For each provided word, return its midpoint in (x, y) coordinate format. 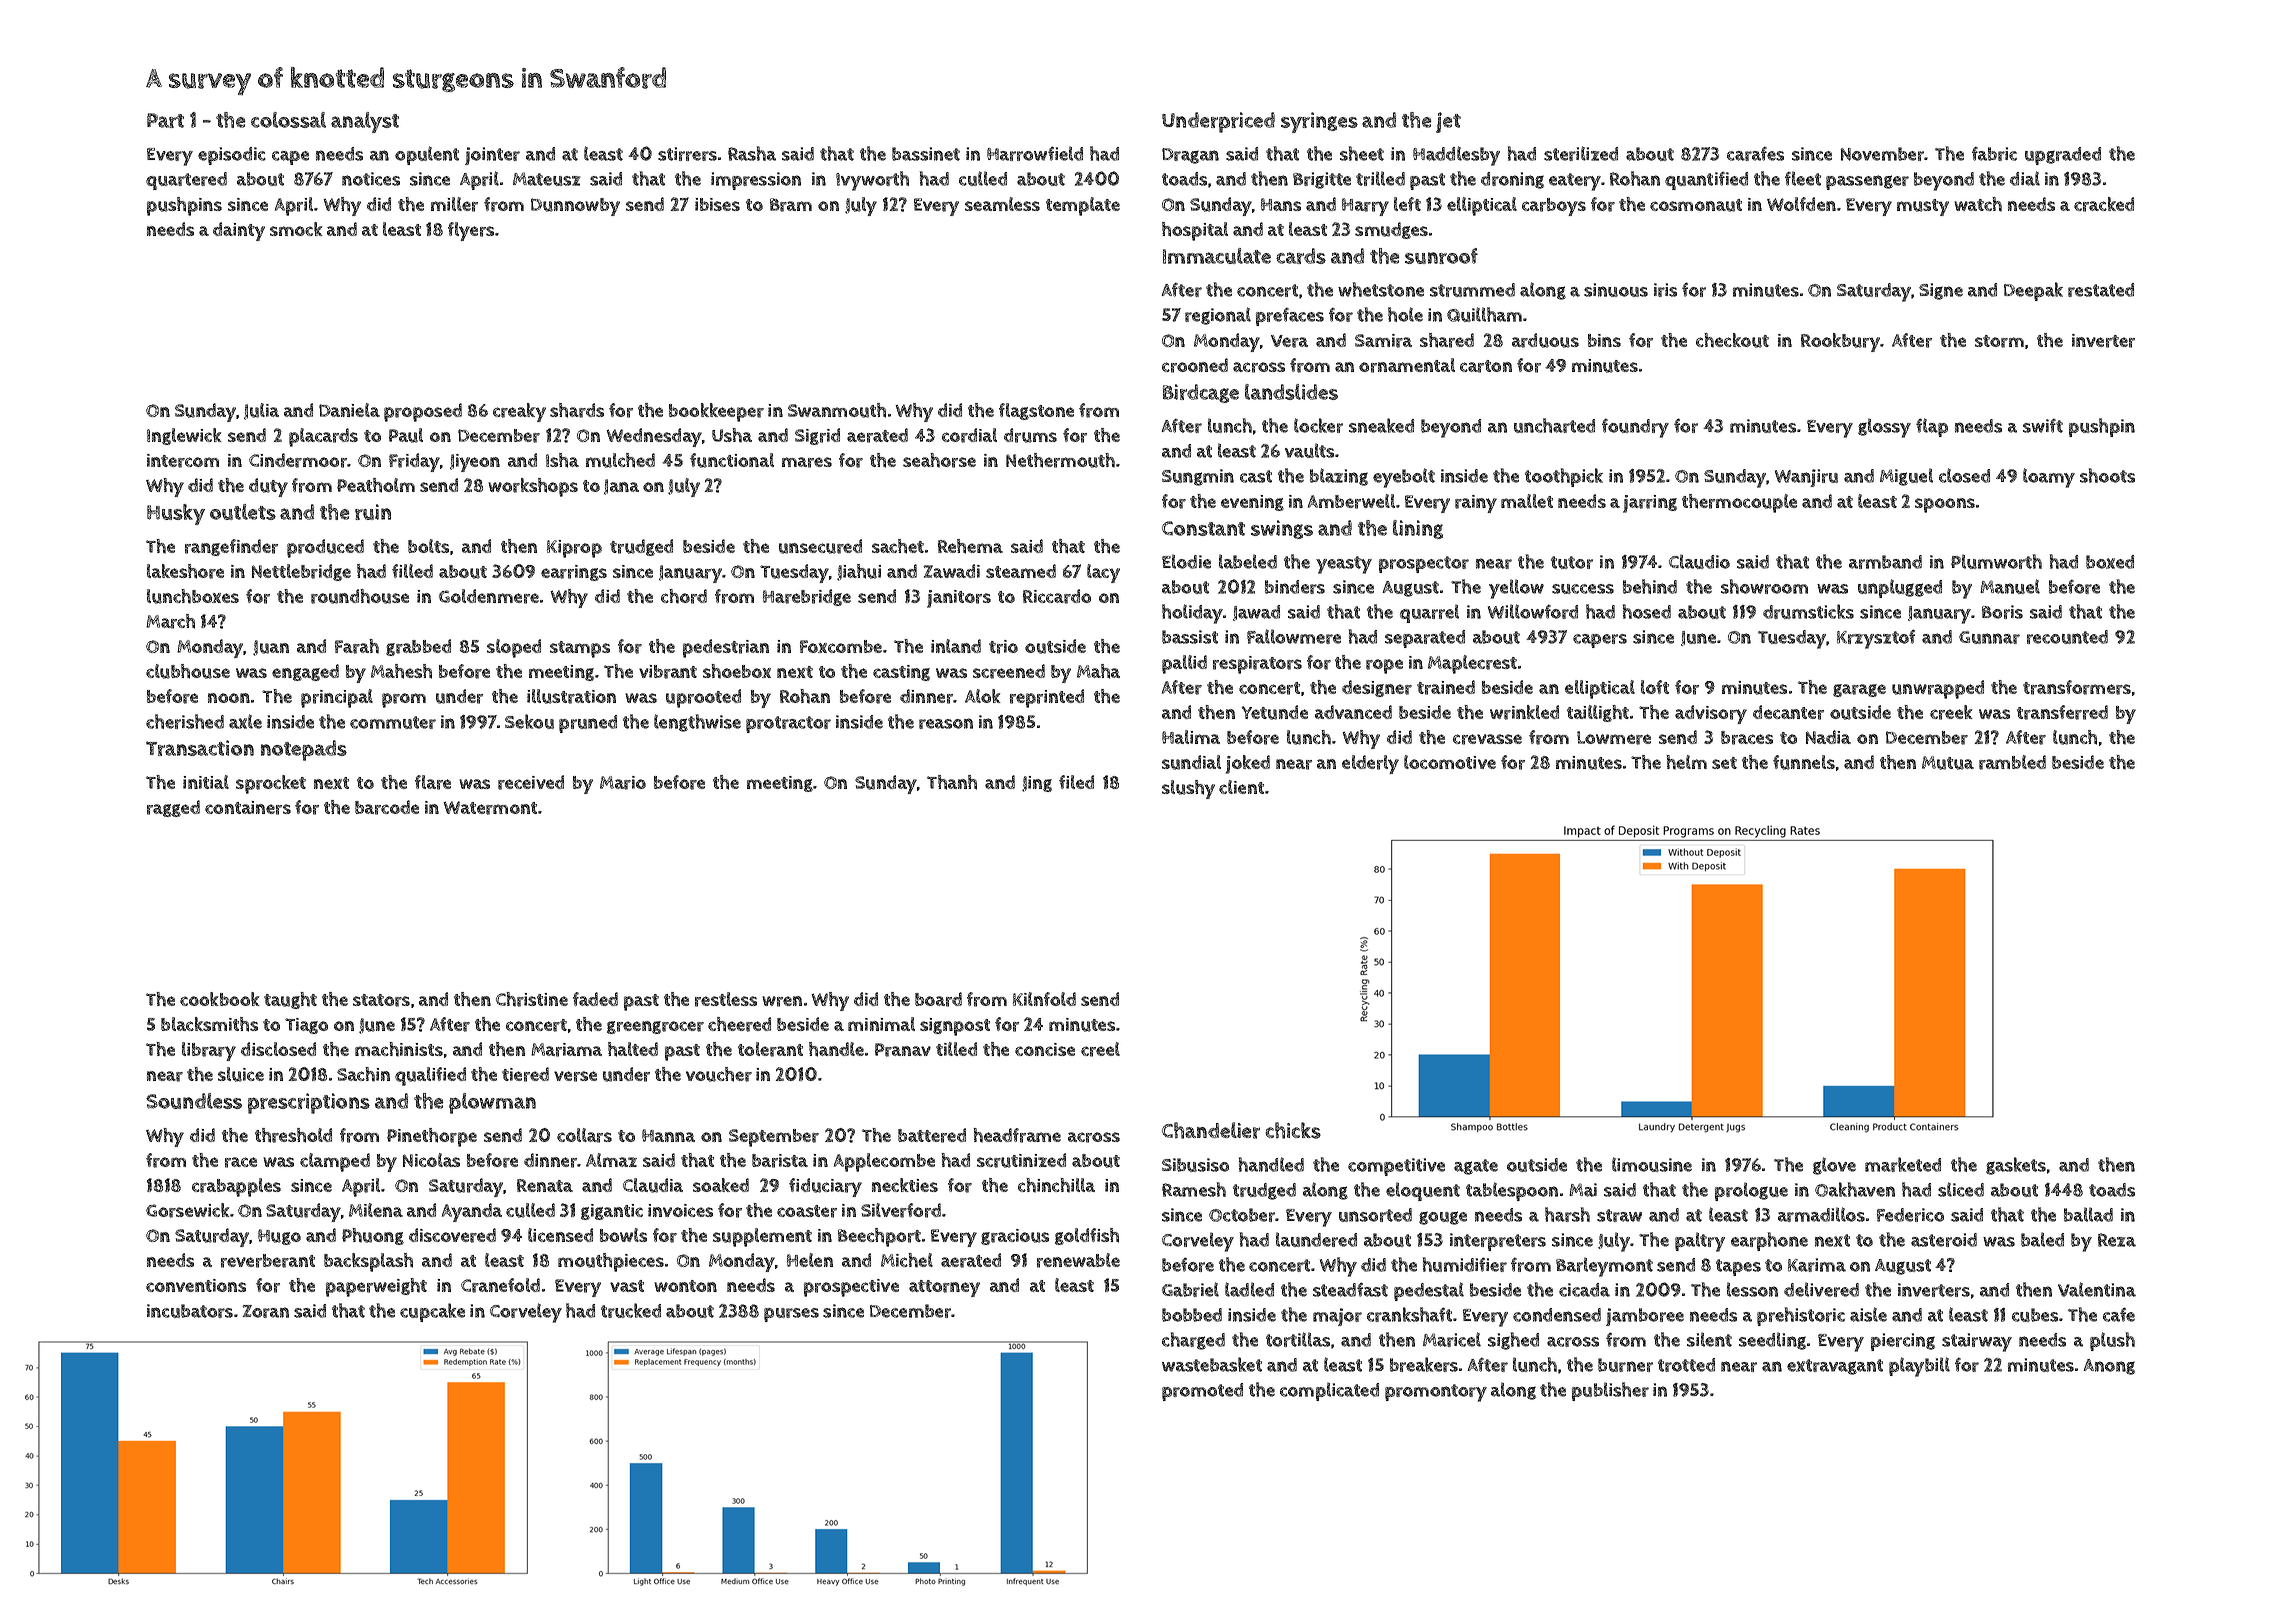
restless (726, 999)
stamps (580, 649)
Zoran (265, 1311)
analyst (365, 122)
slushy (1188, 789)
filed (1076, 782)
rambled (2012, 762)
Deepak (2033, 291)
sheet (1362, 153)
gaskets (2016, 1166)
